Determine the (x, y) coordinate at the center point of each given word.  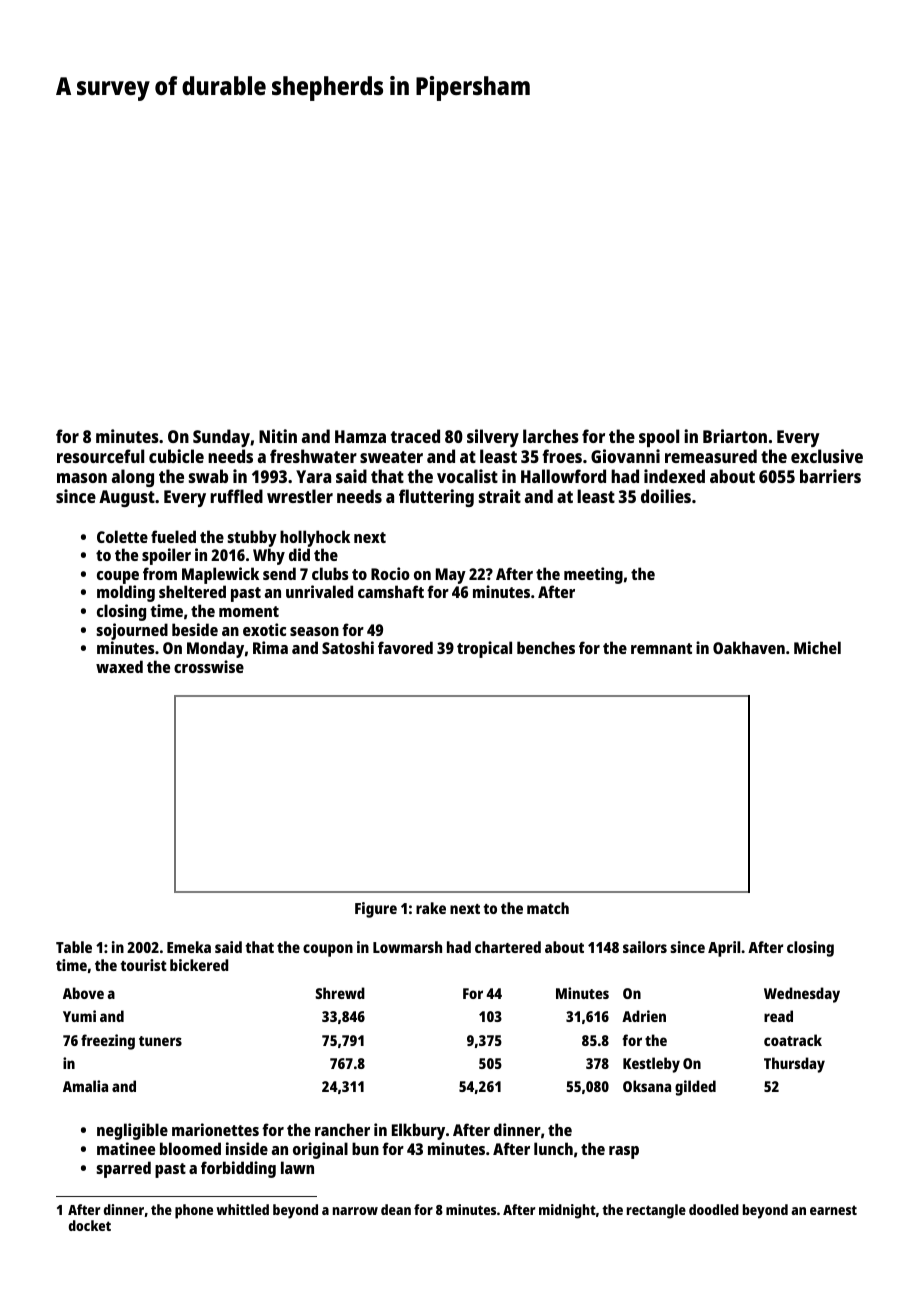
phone (194, 1211)
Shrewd (340, 993)
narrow (355, 1211)
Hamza (360, 436)
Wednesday (802, 995)
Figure (376, 910)
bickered (199, 965)
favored (405, 647)
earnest (833, 1210)
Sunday (221, 438)
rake (431, 908)
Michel (817, 647)
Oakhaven (749, 647)
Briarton (735, 436)
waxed (119, 666)
